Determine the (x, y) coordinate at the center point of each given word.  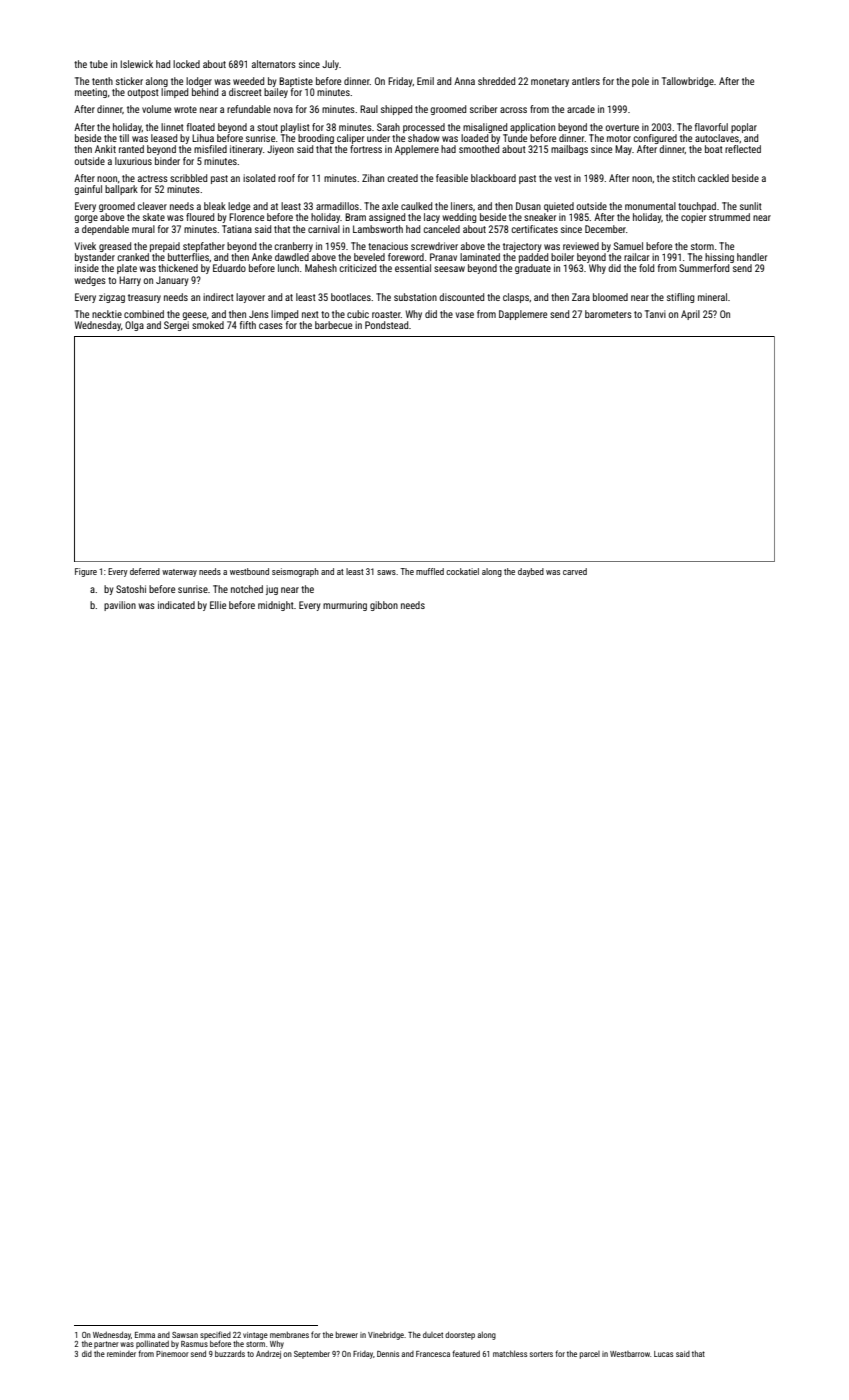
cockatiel (462, 571)
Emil (425, 81)
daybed (531, 572)
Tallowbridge (688, 82)
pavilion (120, 606)
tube (99, 64)
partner (106, 1345)
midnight (276, 606)
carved (575, 571)
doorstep (460, 1335)
